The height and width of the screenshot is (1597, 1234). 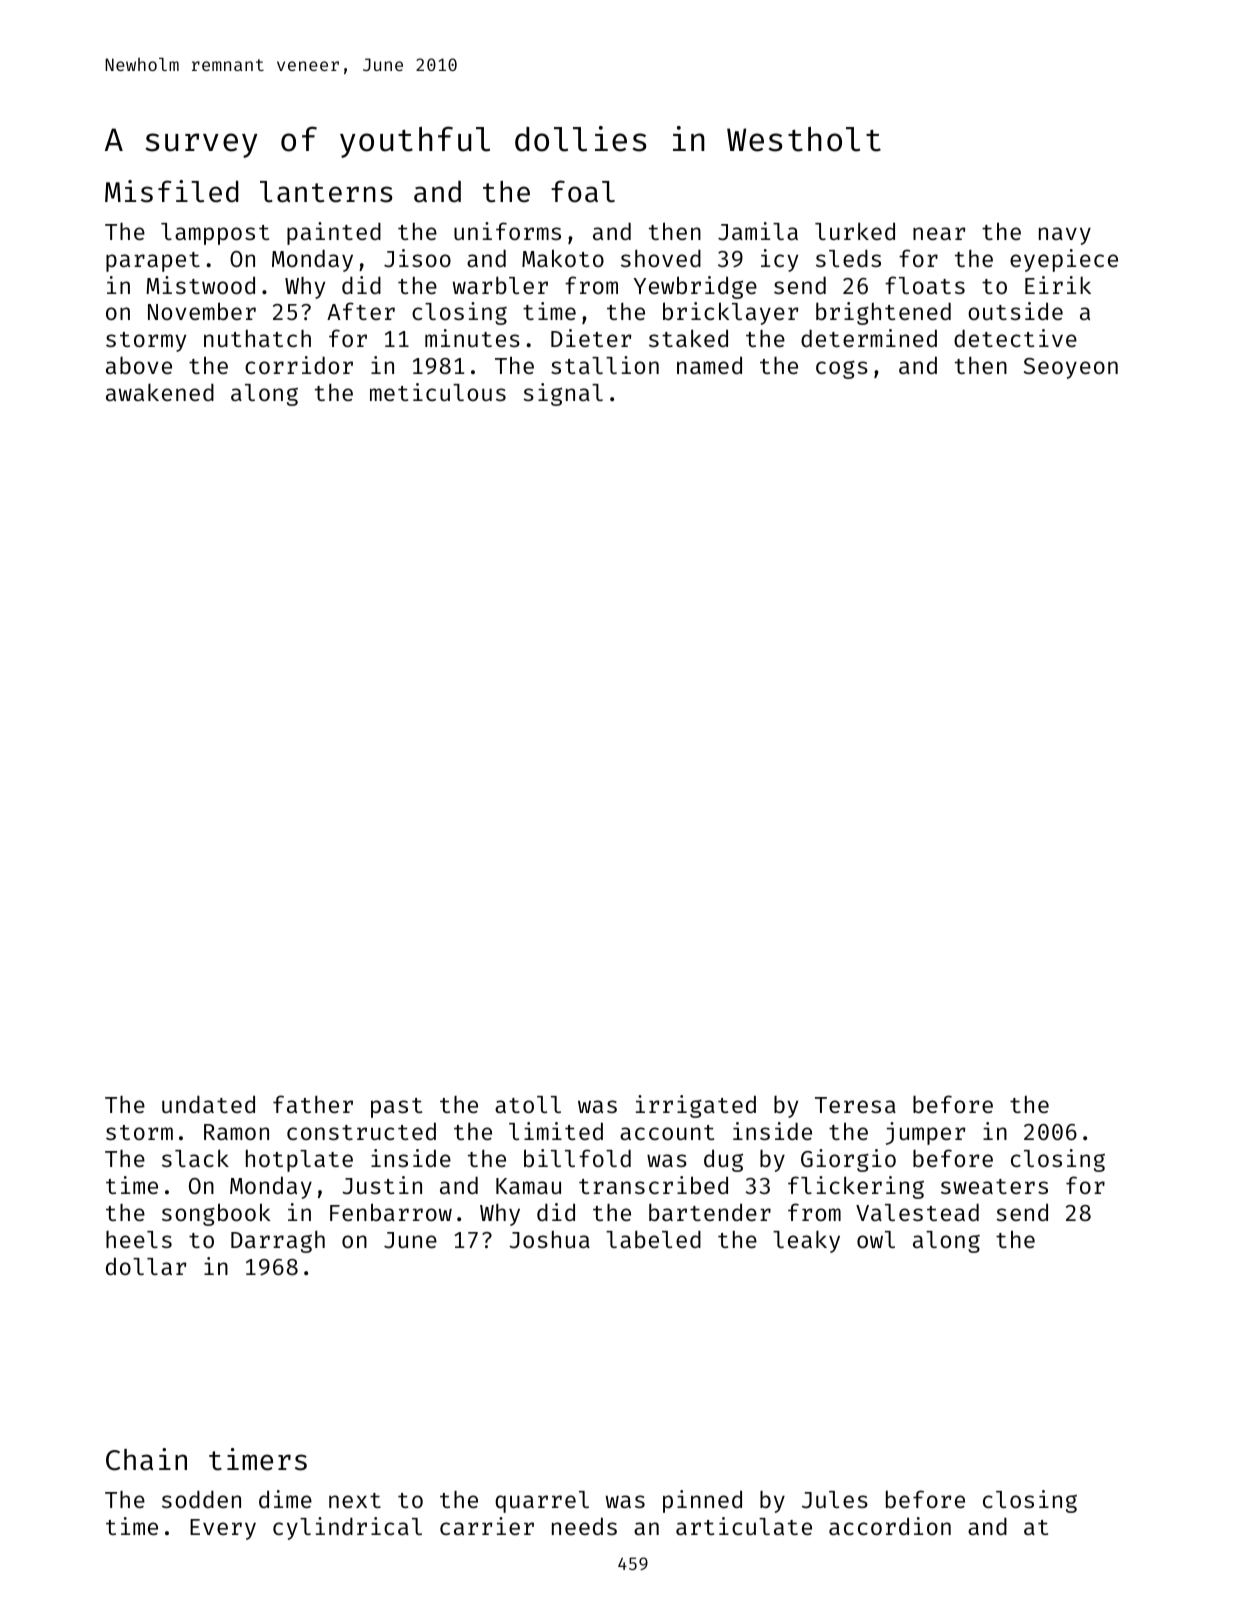 What do you see at coordinates (563, 394) in the screenshot?
I see `signal` at bounding box center [563, 394].
